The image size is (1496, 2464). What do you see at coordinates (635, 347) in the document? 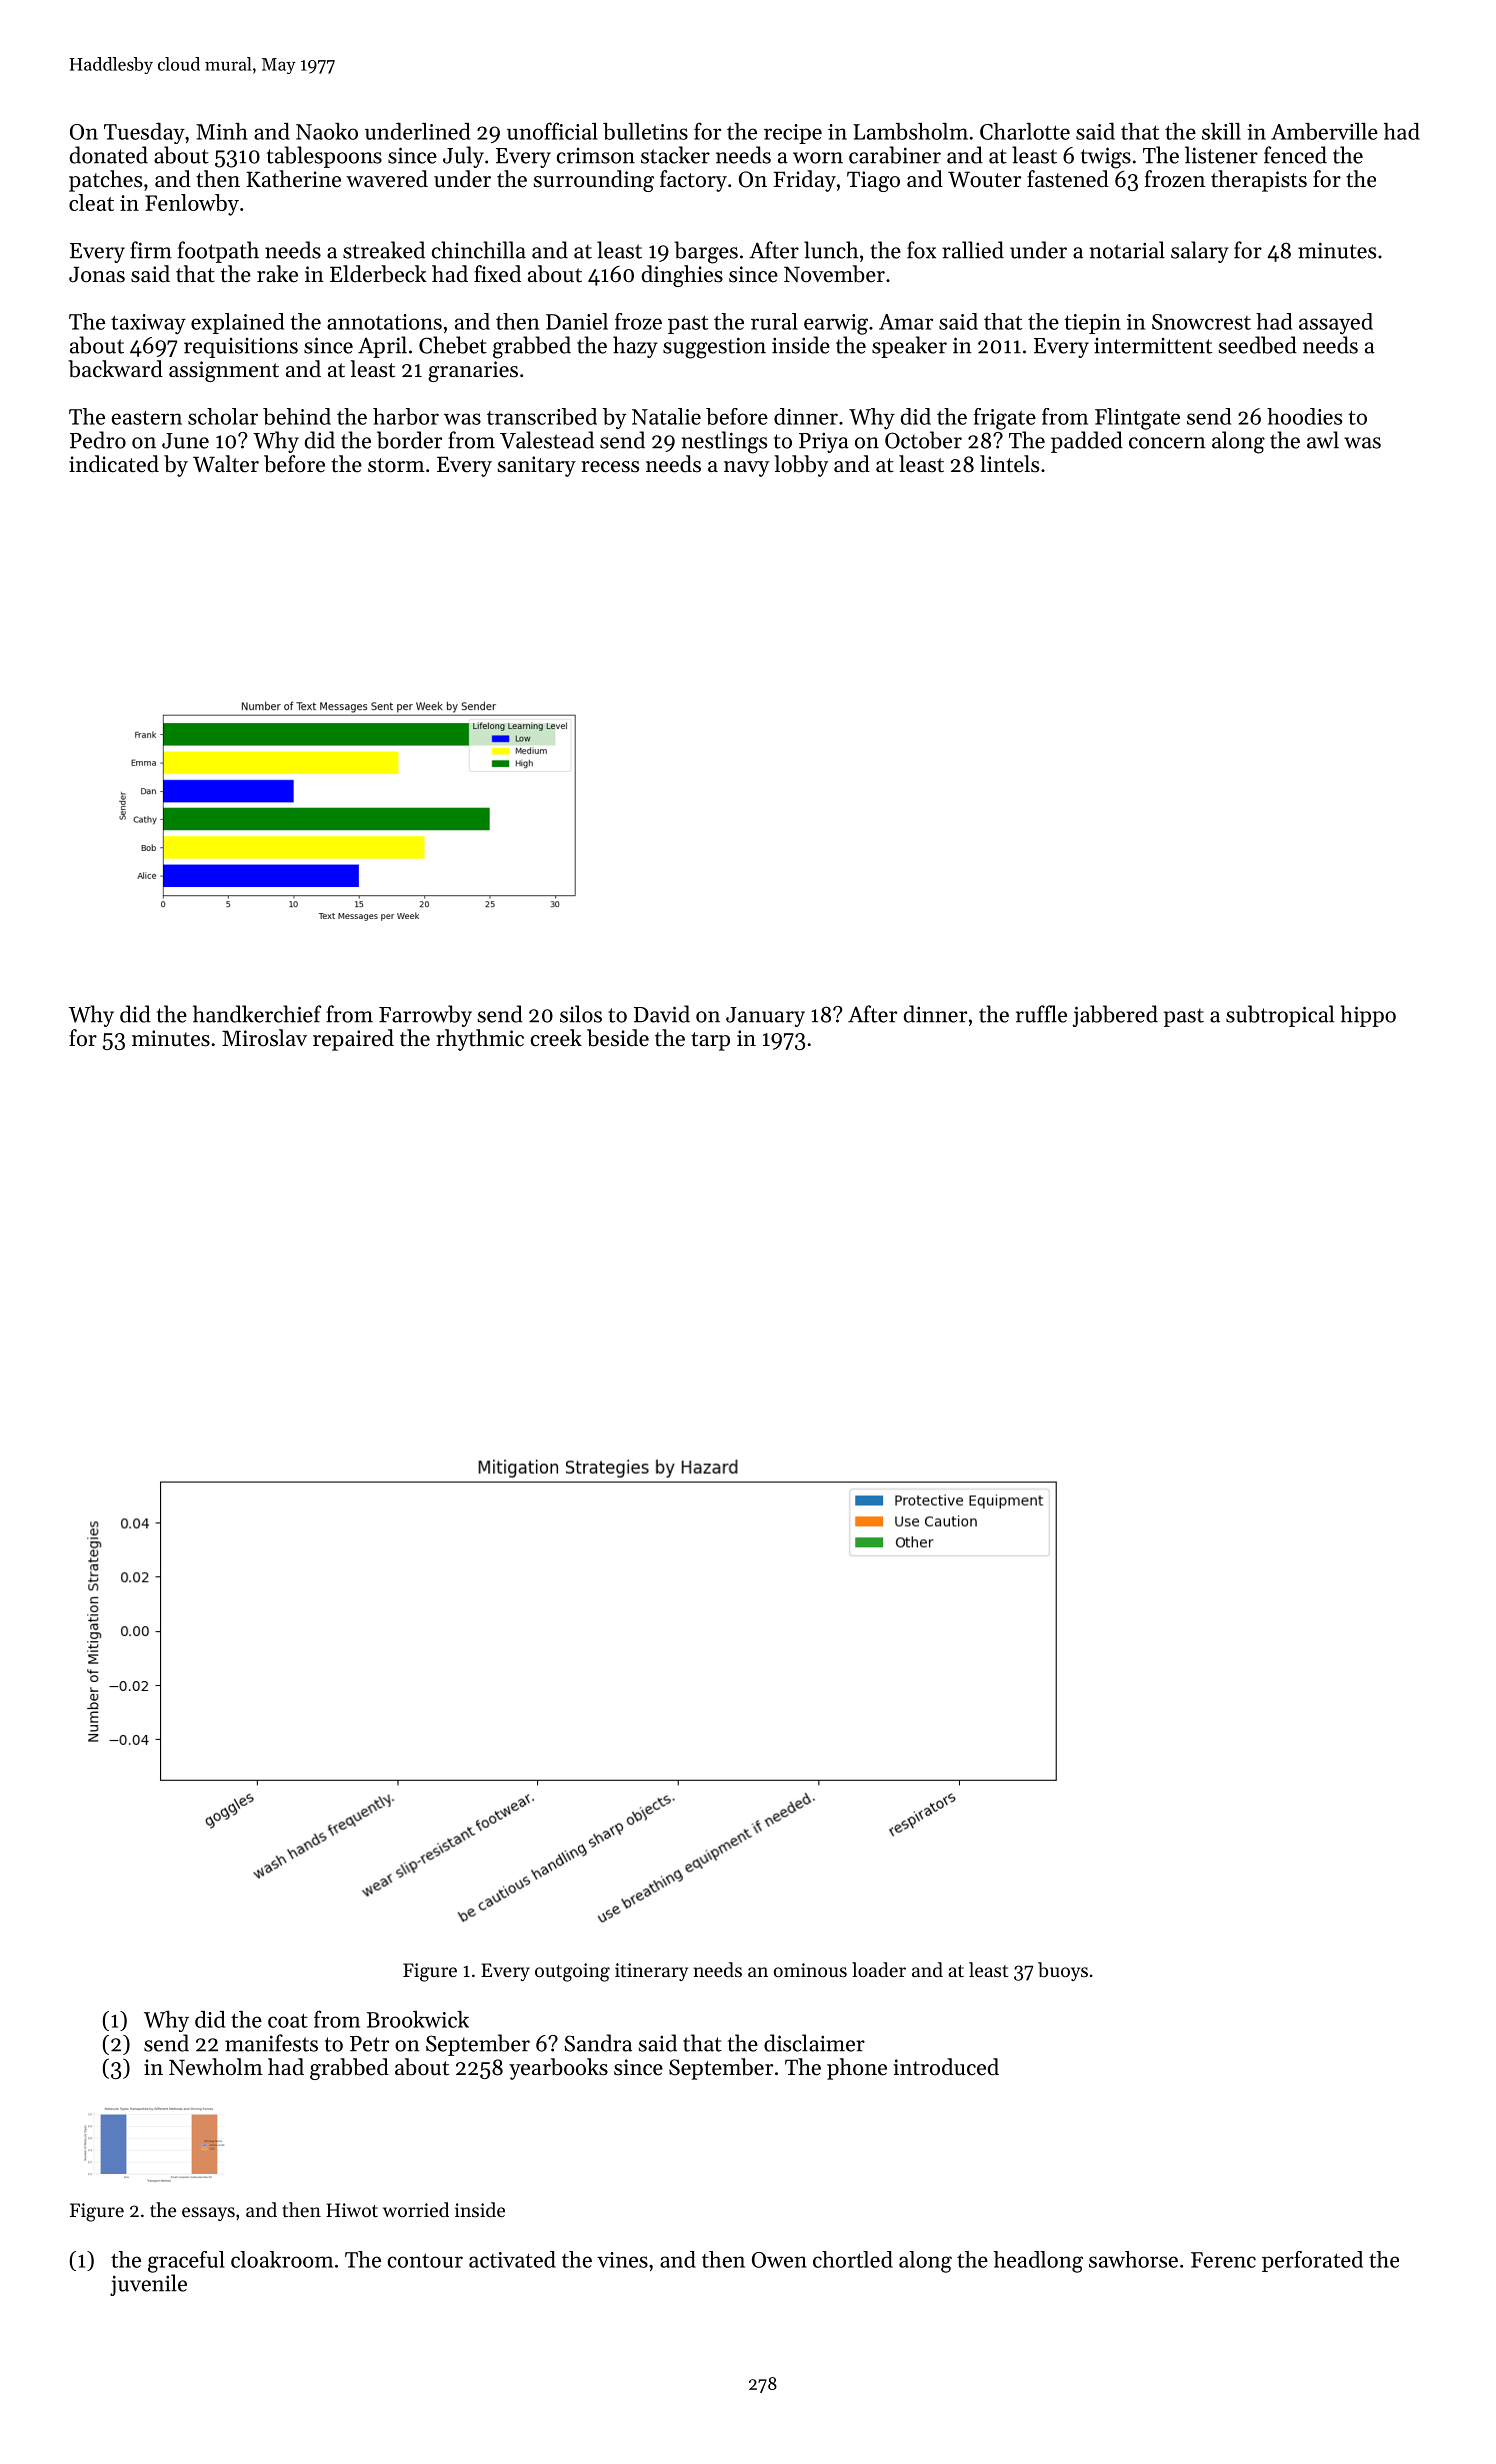
I see `hazy` at bounding box center [635, 347].
